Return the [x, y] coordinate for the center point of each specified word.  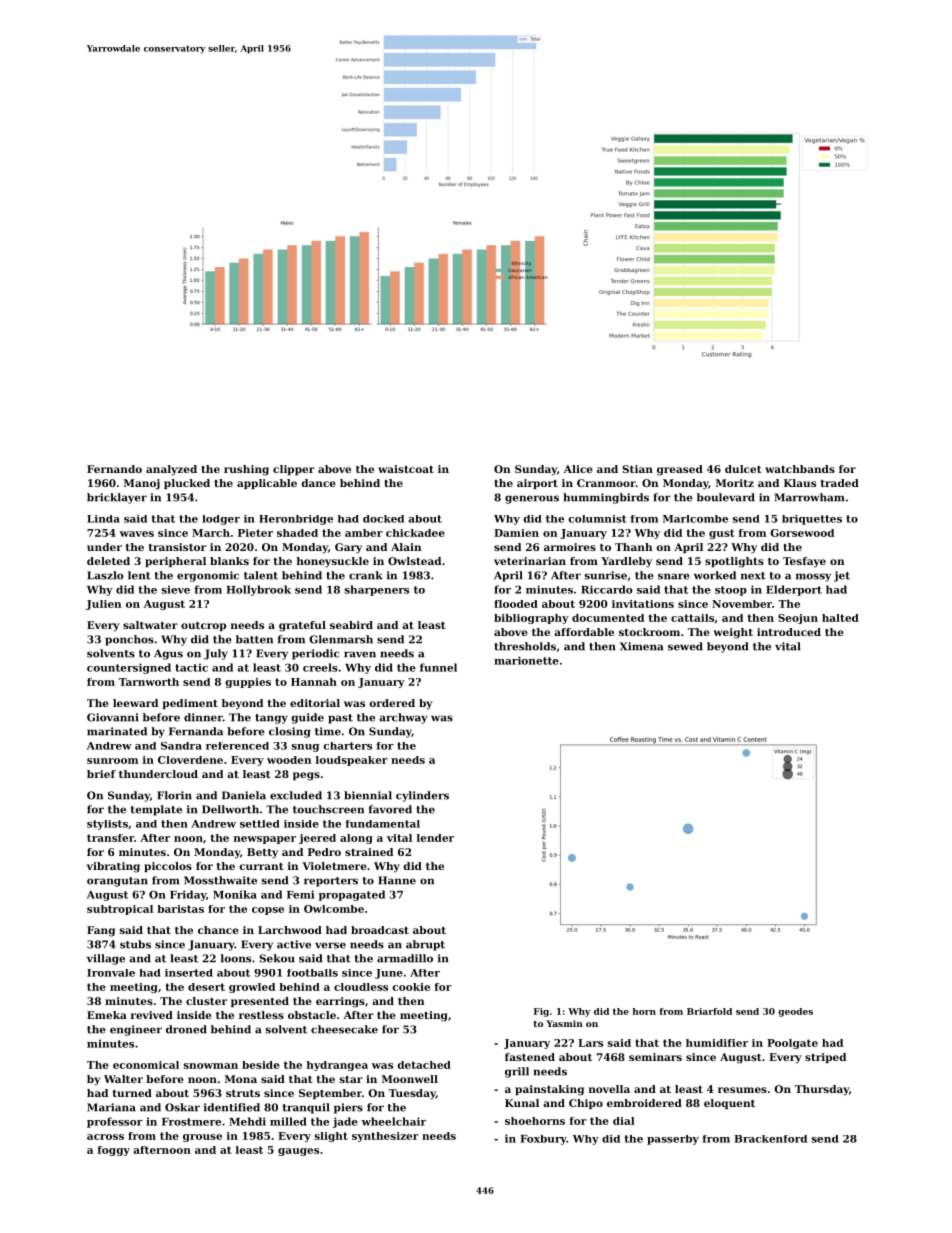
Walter [123, 1079]
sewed [685, 646]
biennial [368, 795]
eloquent [729, 1104]
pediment [190, 704]
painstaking [549, 1090]
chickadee [415, 533]
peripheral [175, 562]
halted [840, 618]
